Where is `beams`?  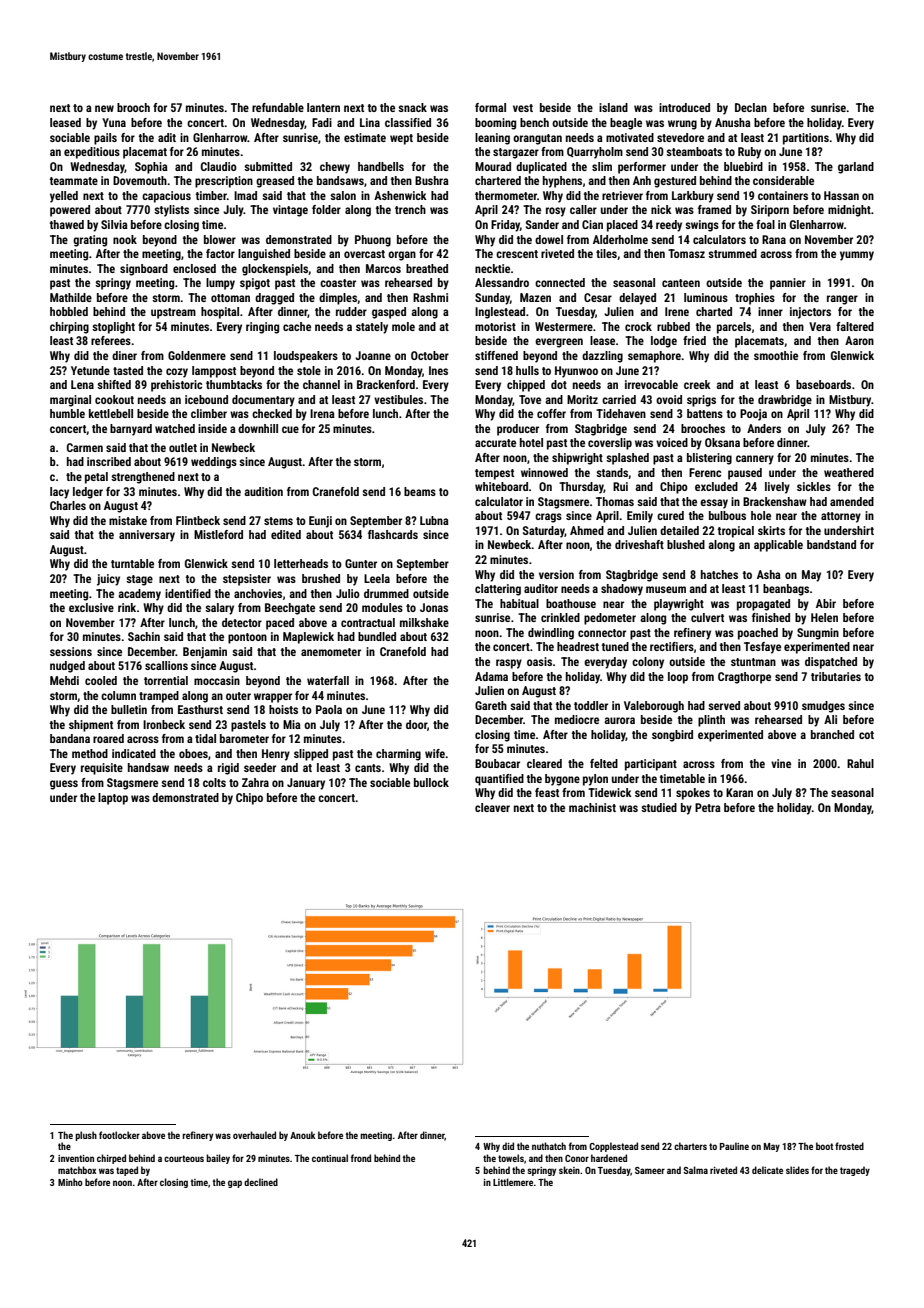 beams is located at coordinates (420, 491).
